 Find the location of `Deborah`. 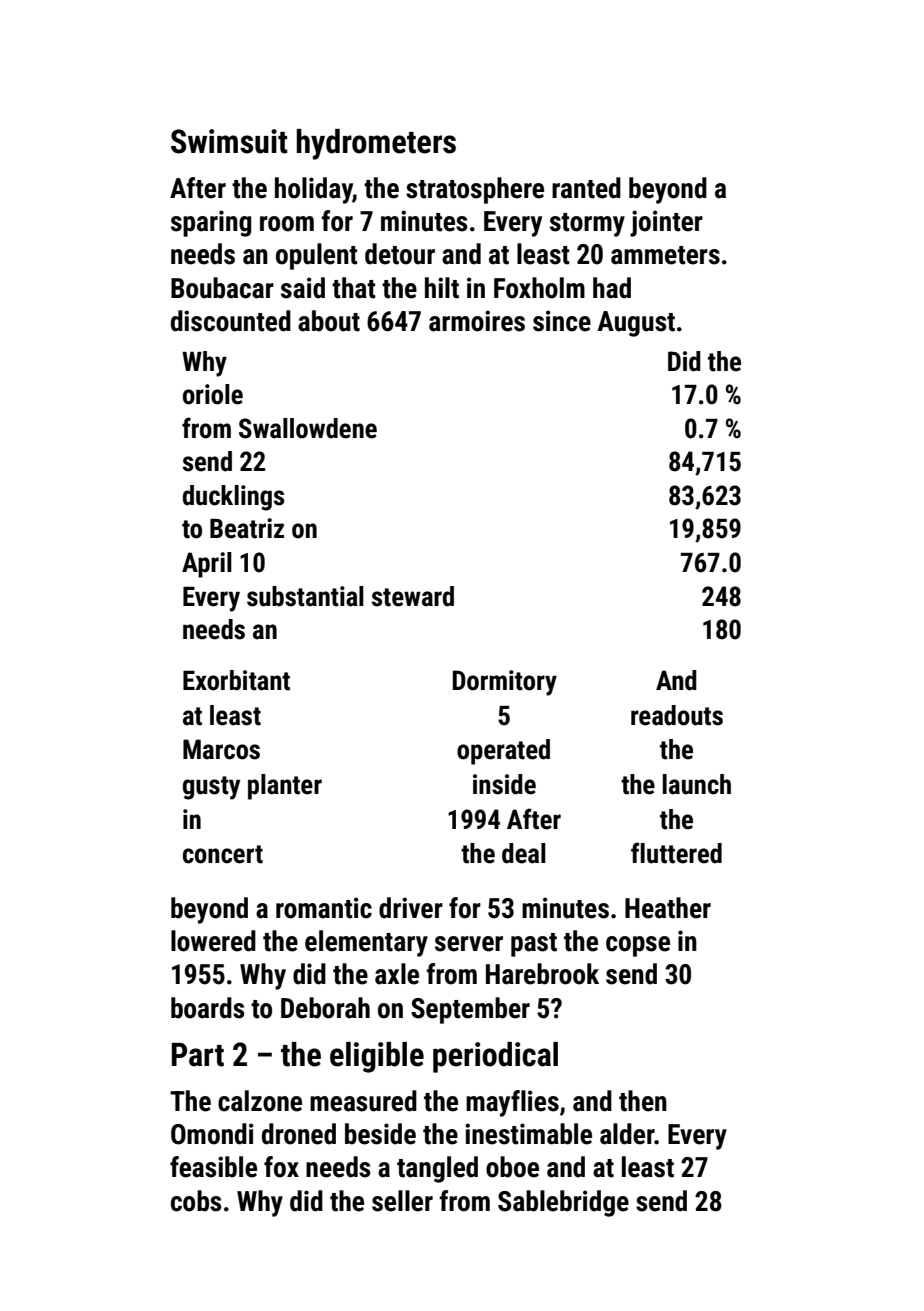

Deborah is located at coordinates (325, 1008).
